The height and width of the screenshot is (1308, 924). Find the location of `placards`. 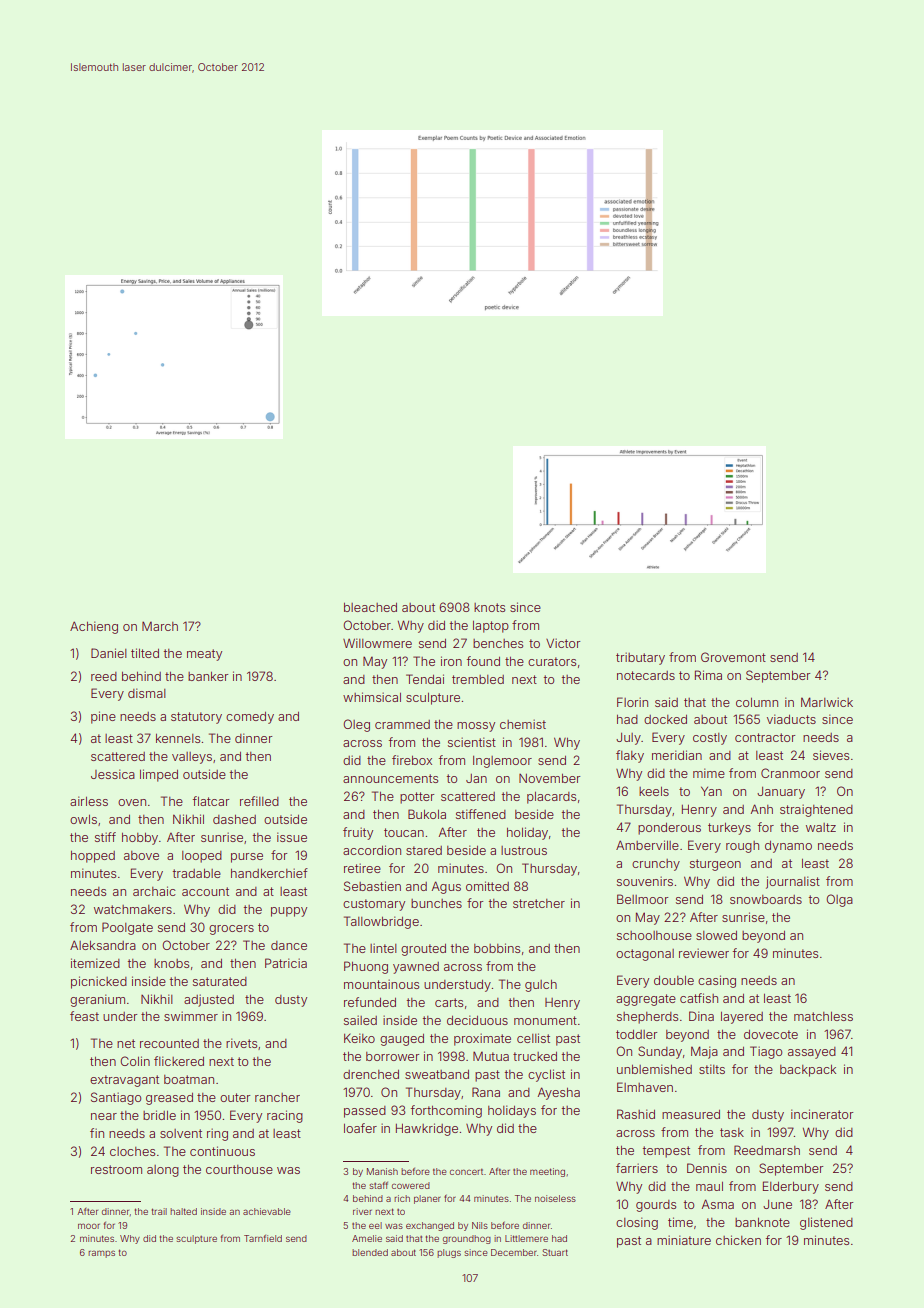

placards is located at coordinates (551, 797).
